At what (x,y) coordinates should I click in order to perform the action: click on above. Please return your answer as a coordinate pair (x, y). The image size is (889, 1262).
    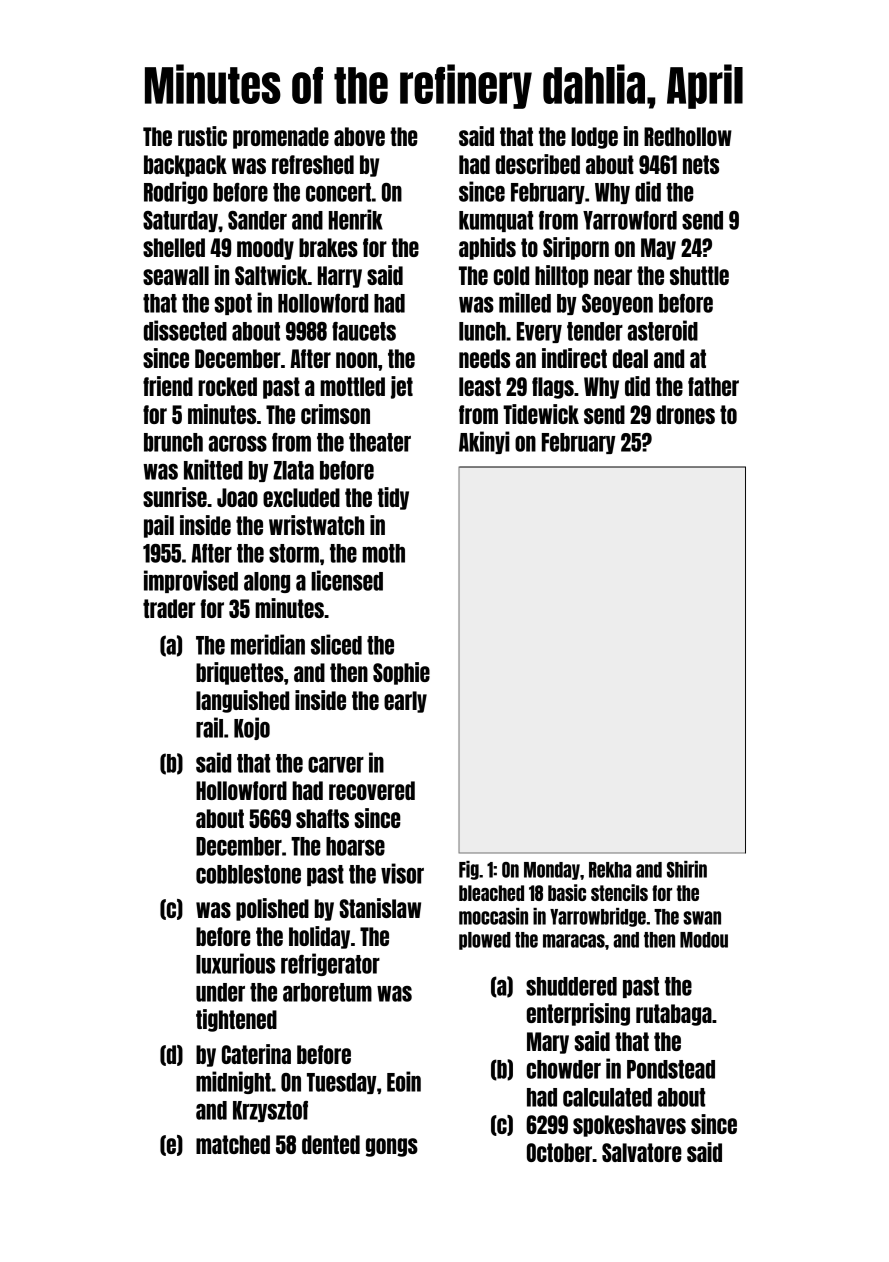
    Looking at the image, I should click on (359, 136).
